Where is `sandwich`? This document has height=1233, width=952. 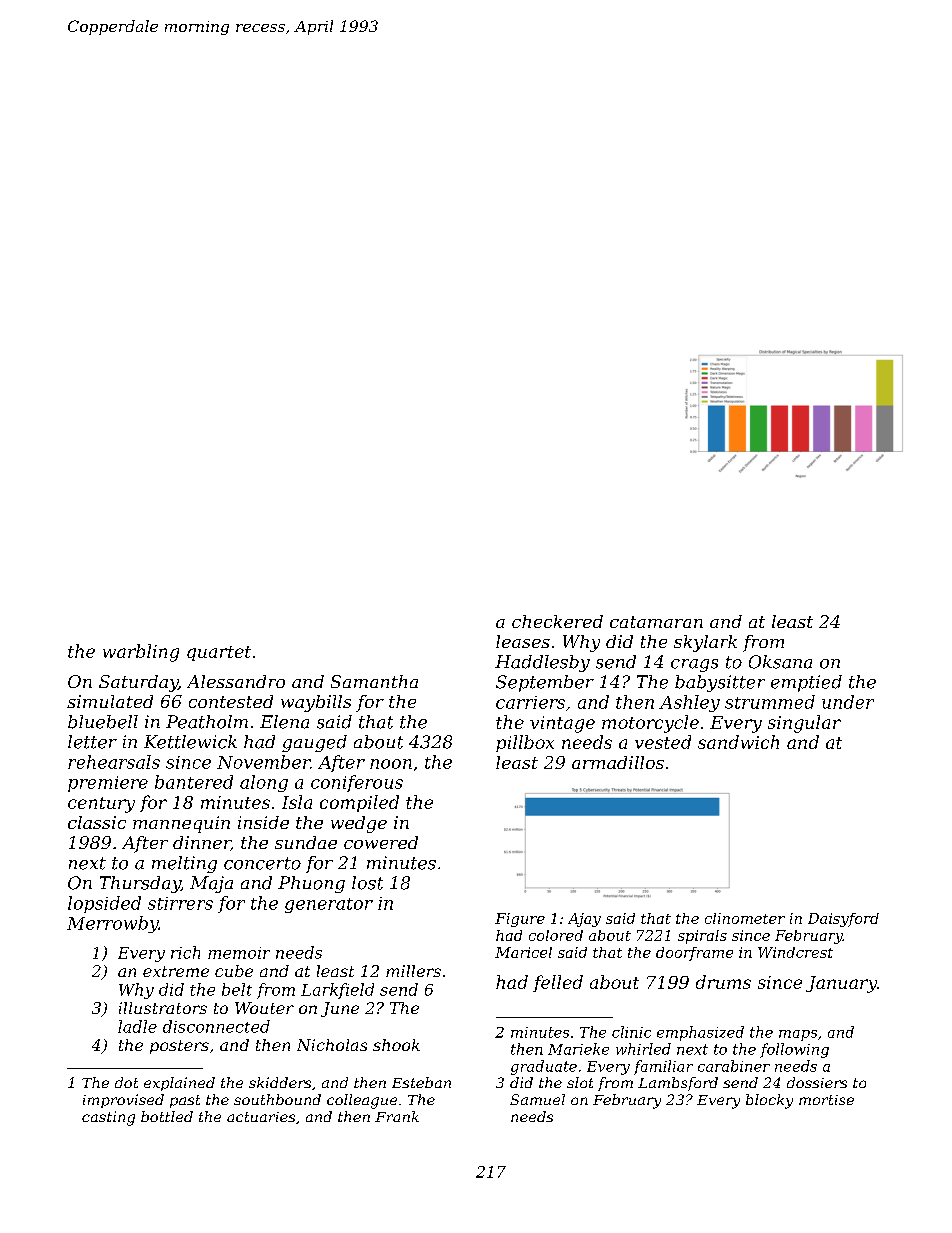
sandwich is located at coordinates (738, 742).
